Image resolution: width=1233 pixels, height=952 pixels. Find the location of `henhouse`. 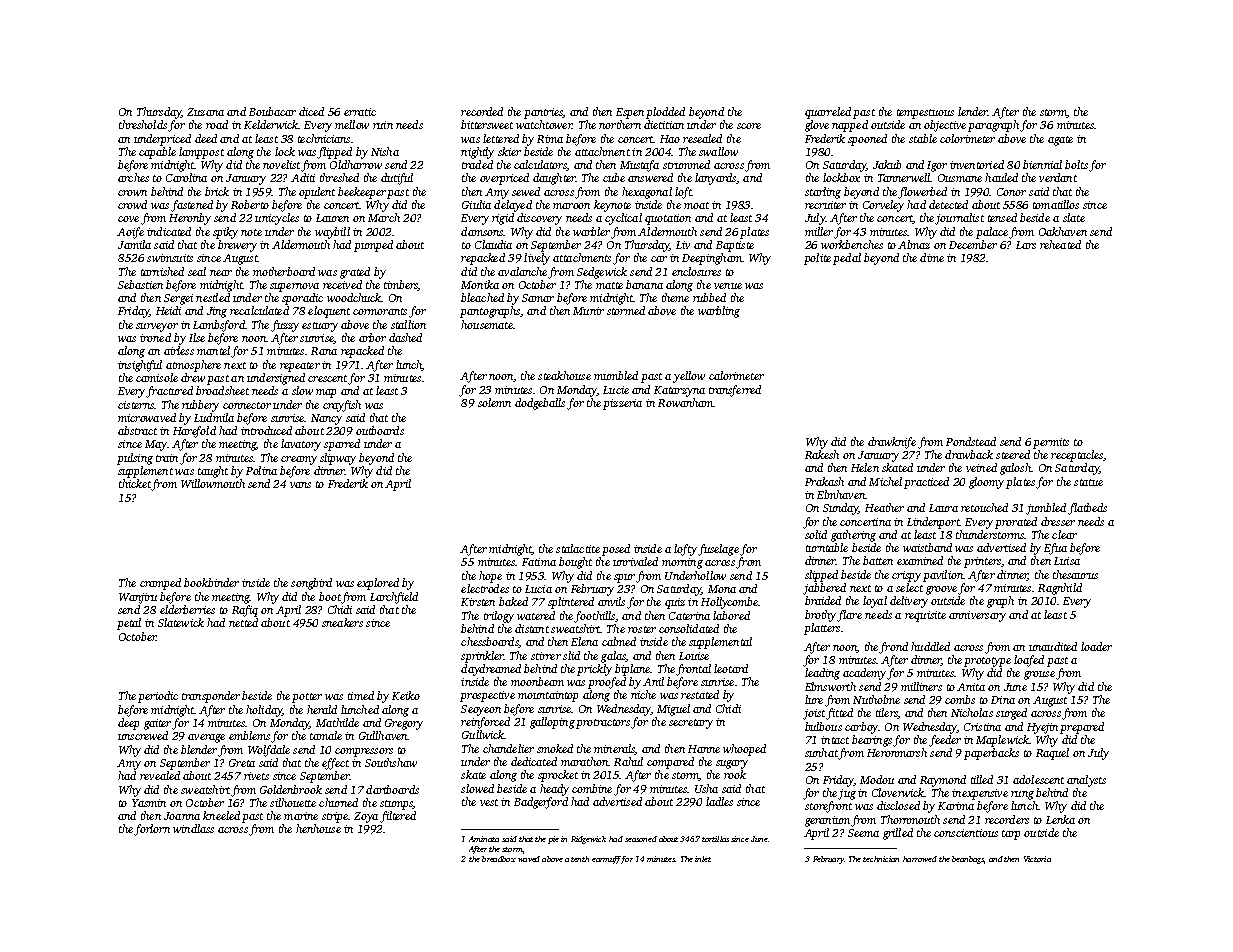

henhouse is located at coordinates (318, 828).
